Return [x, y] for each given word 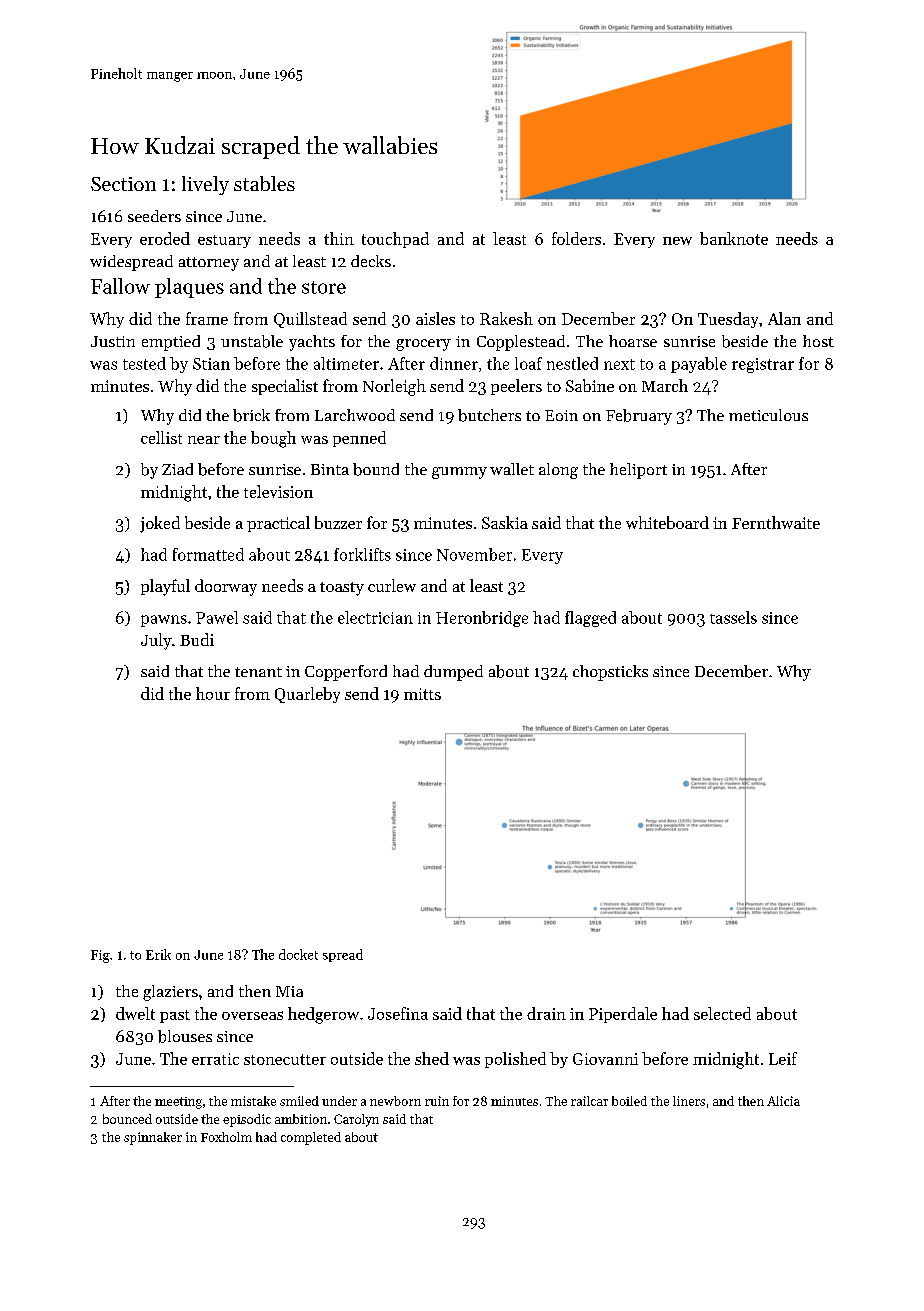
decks [371, 261]
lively [205, 185]
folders [576, 238]
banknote [734, 238]
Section [123, 184]
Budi [197, 639]
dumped [453, 673]
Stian [211, 364]
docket [298, 954]
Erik [158, 954]
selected [722, 1013]
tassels [733, 617]
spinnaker [153, 1138]
